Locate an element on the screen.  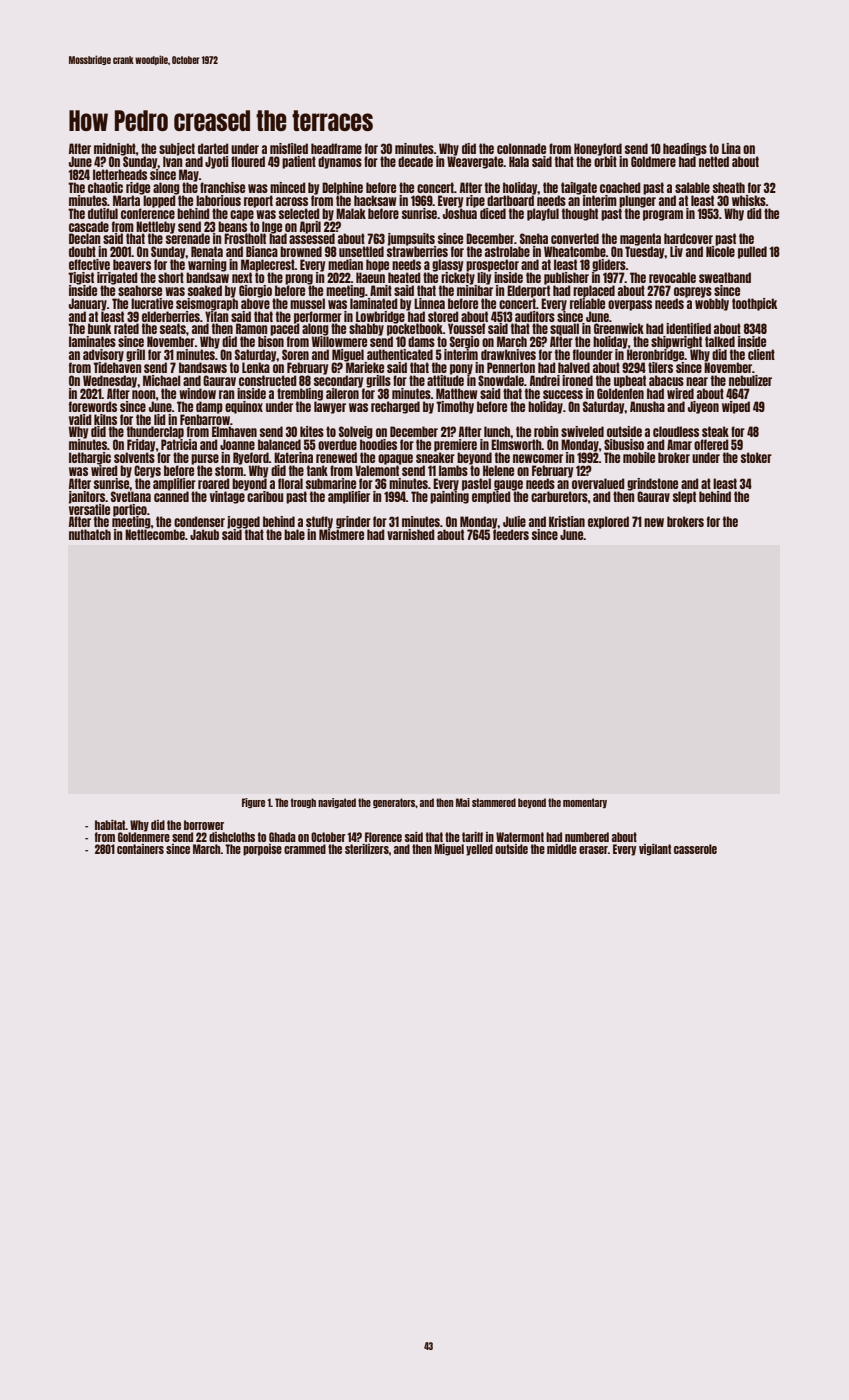
premiere is located at coordinates (455, 445).
